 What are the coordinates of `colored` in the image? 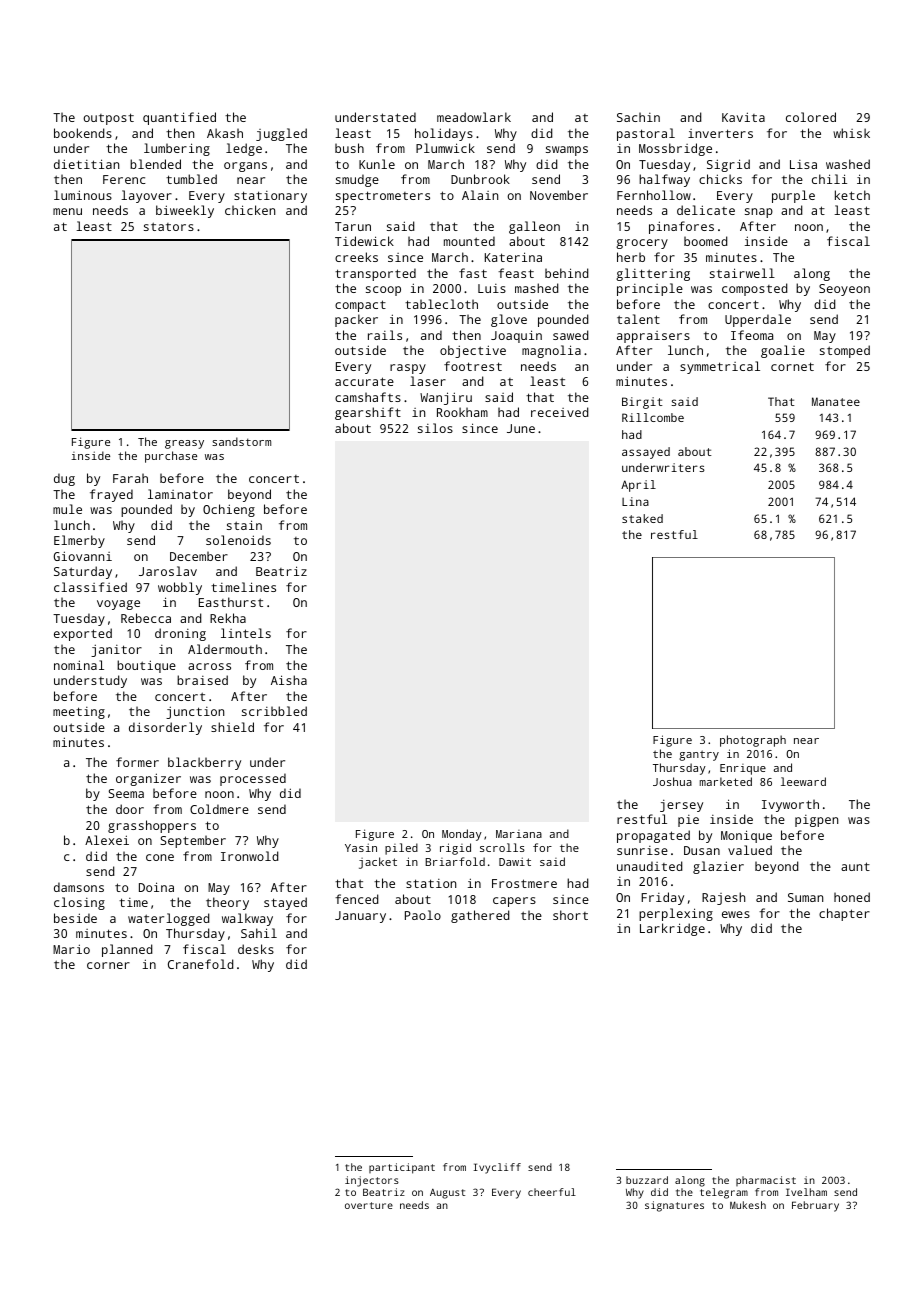 It's located at (811, 117).
